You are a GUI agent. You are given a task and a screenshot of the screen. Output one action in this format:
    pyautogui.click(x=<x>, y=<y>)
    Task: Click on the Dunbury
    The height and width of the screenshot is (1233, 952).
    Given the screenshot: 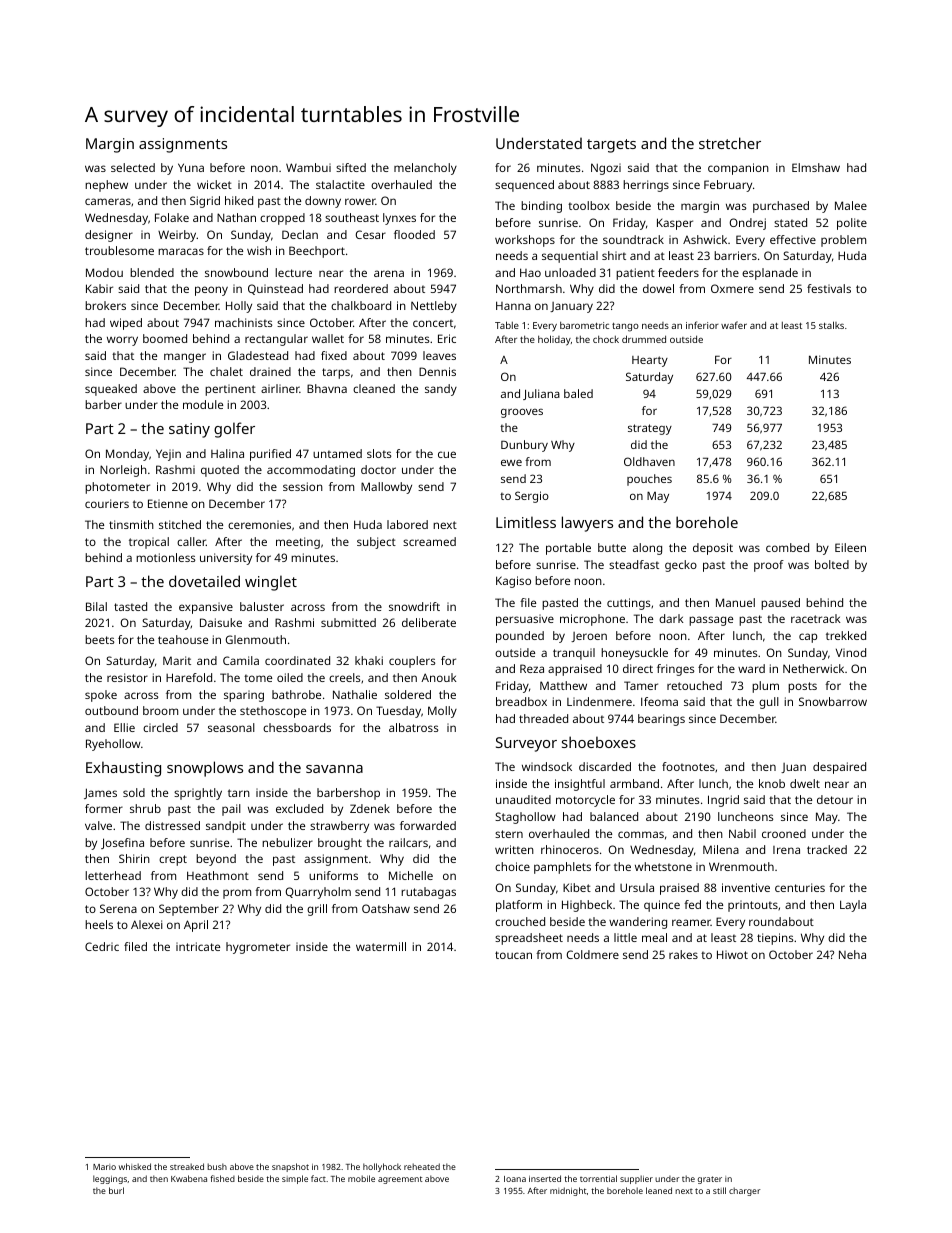 What is the action you would take?
    pyautogui.click(x=524, y=446)
